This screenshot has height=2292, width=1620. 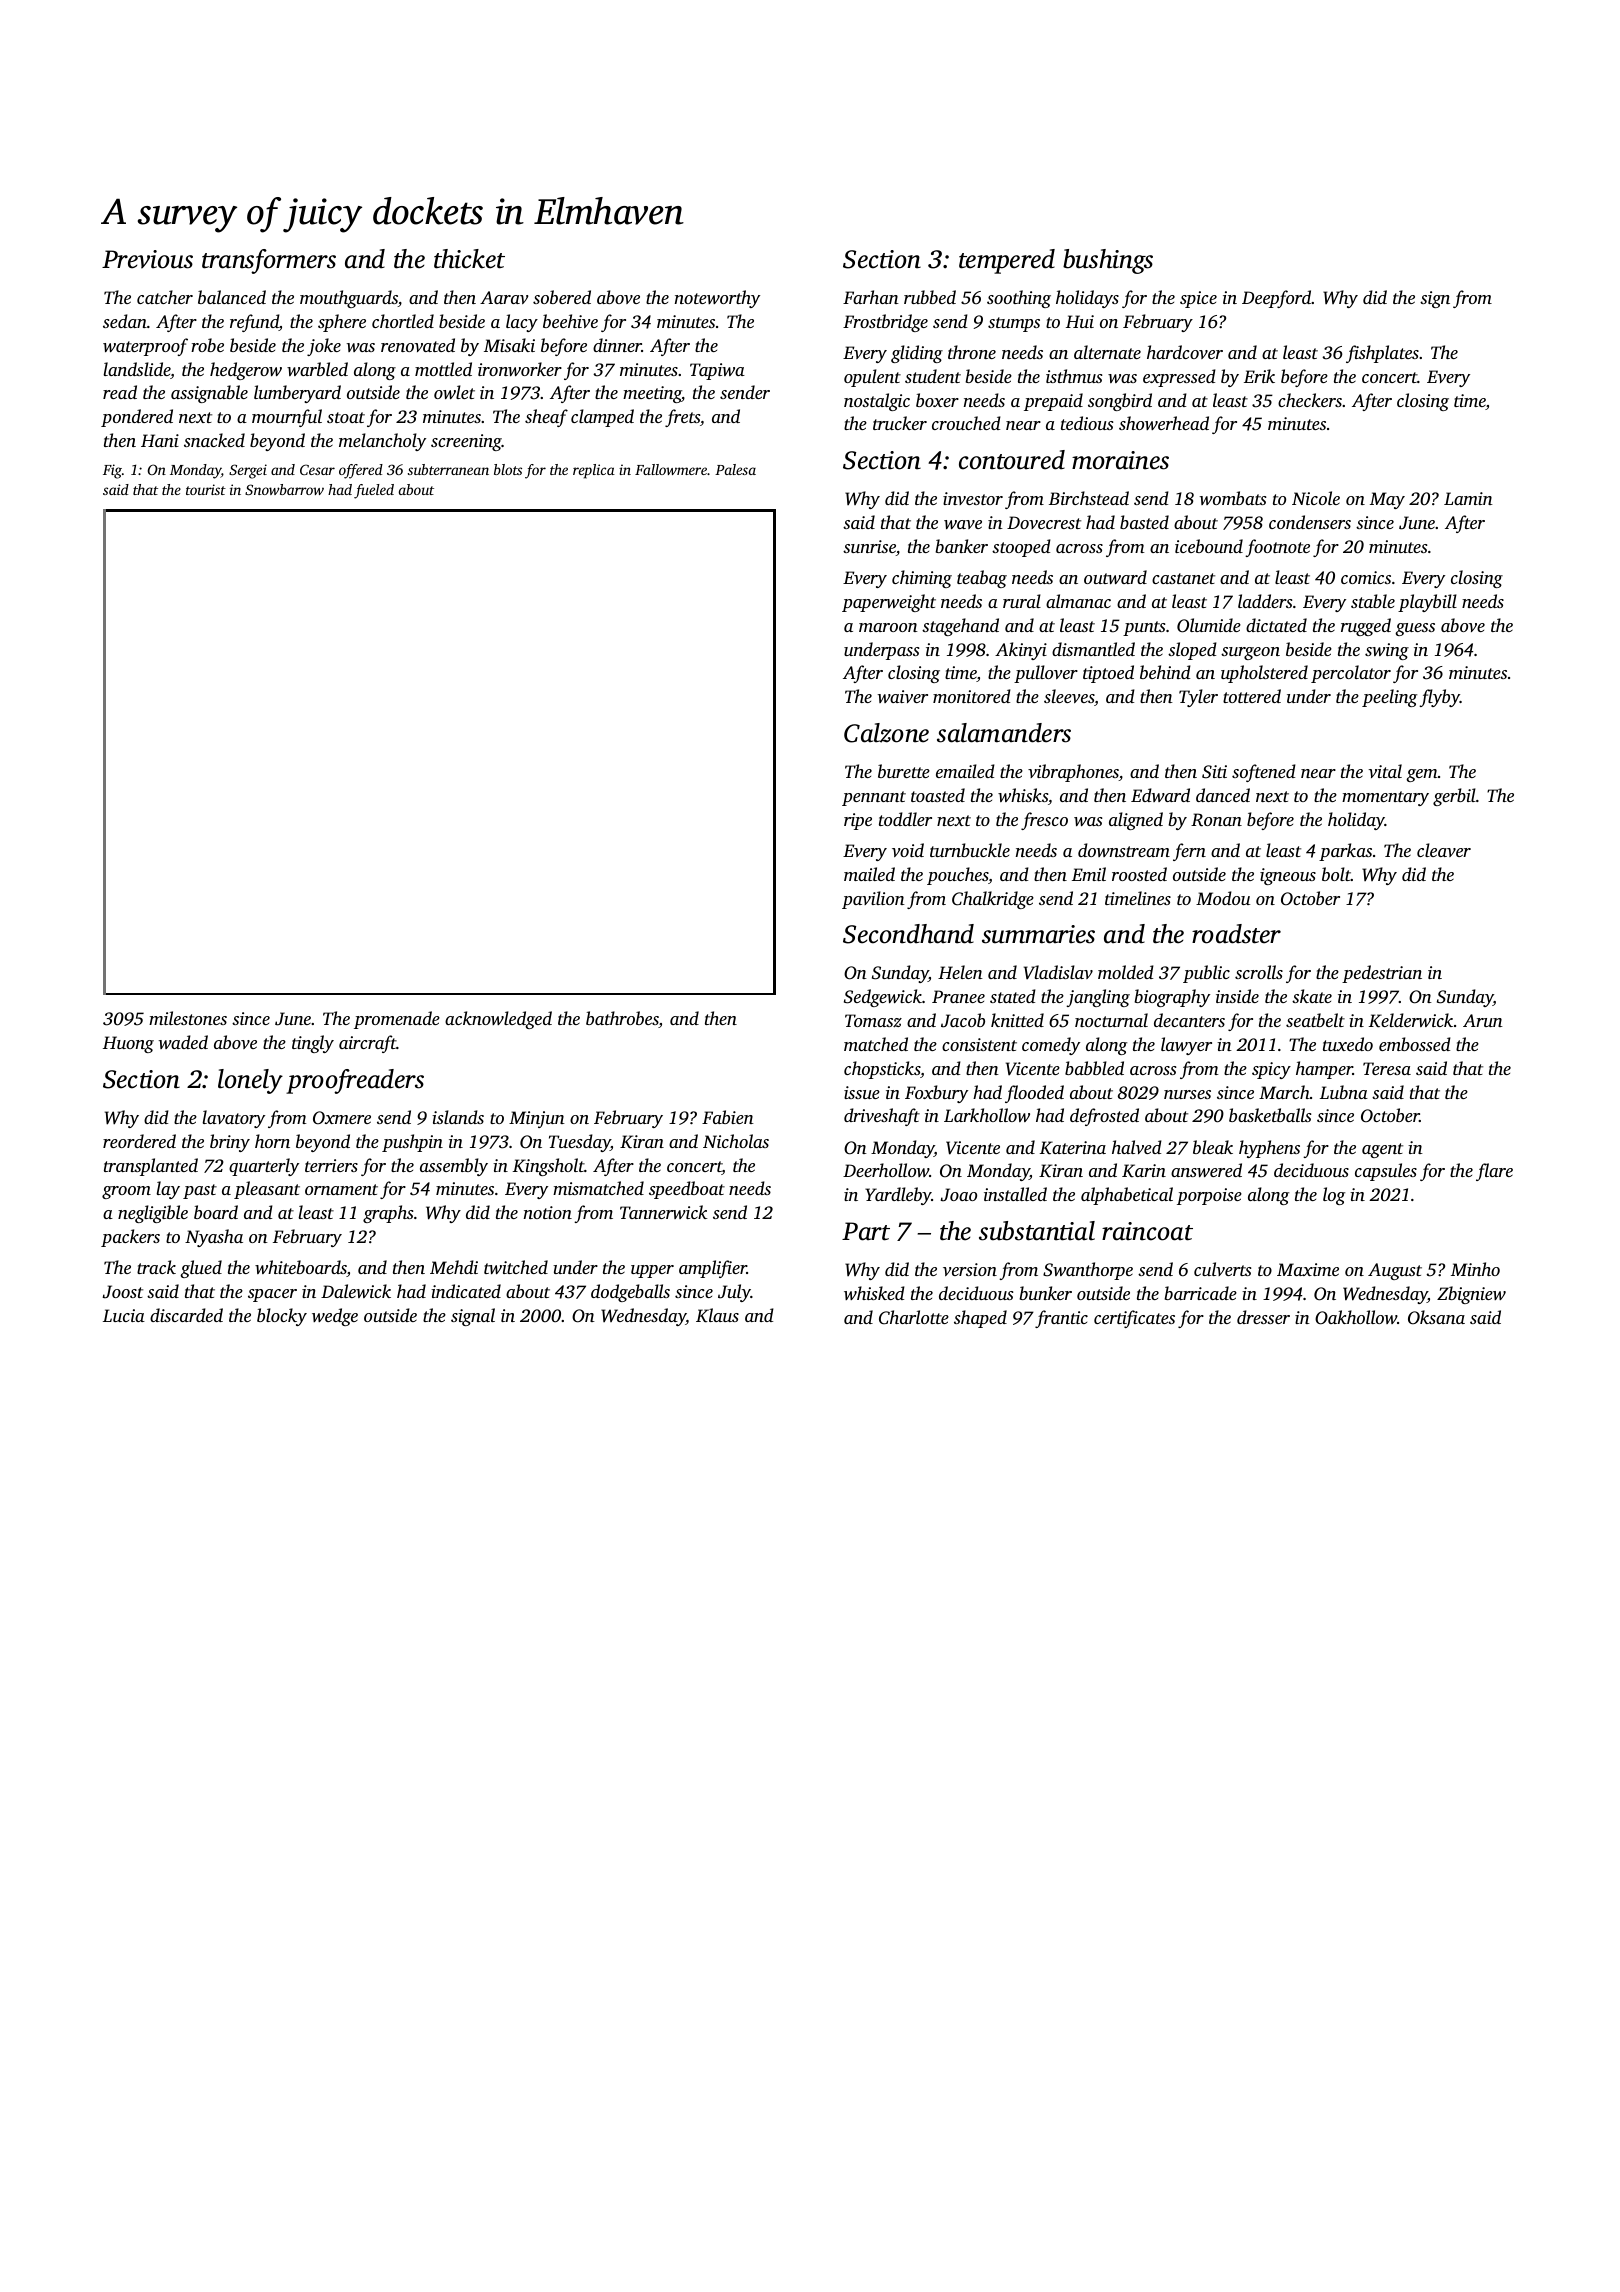 I want to click on installed, so click(x=1015, y=1194).
